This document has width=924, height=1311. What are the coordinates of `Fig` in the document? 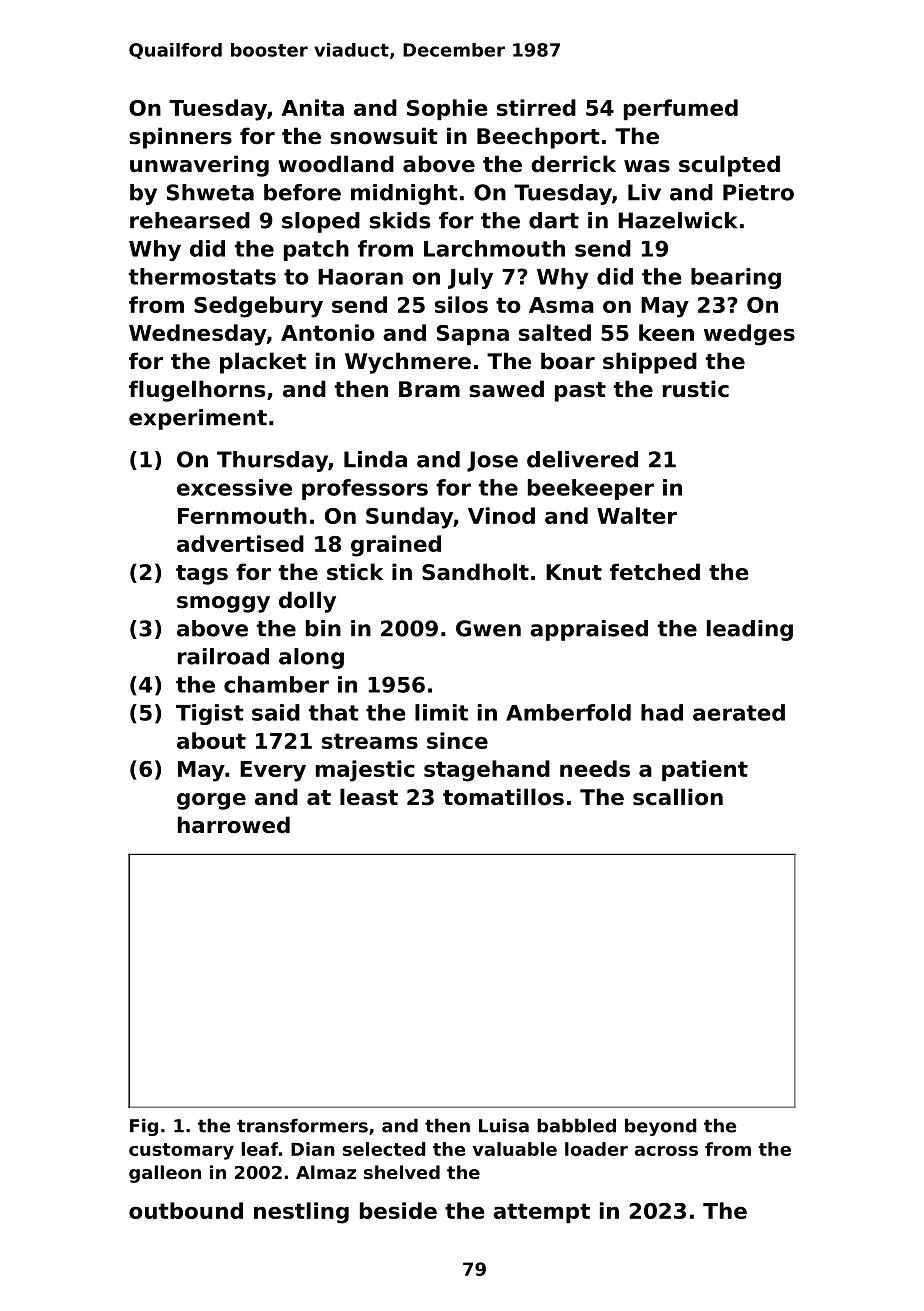 It's located at (144, 1127).
